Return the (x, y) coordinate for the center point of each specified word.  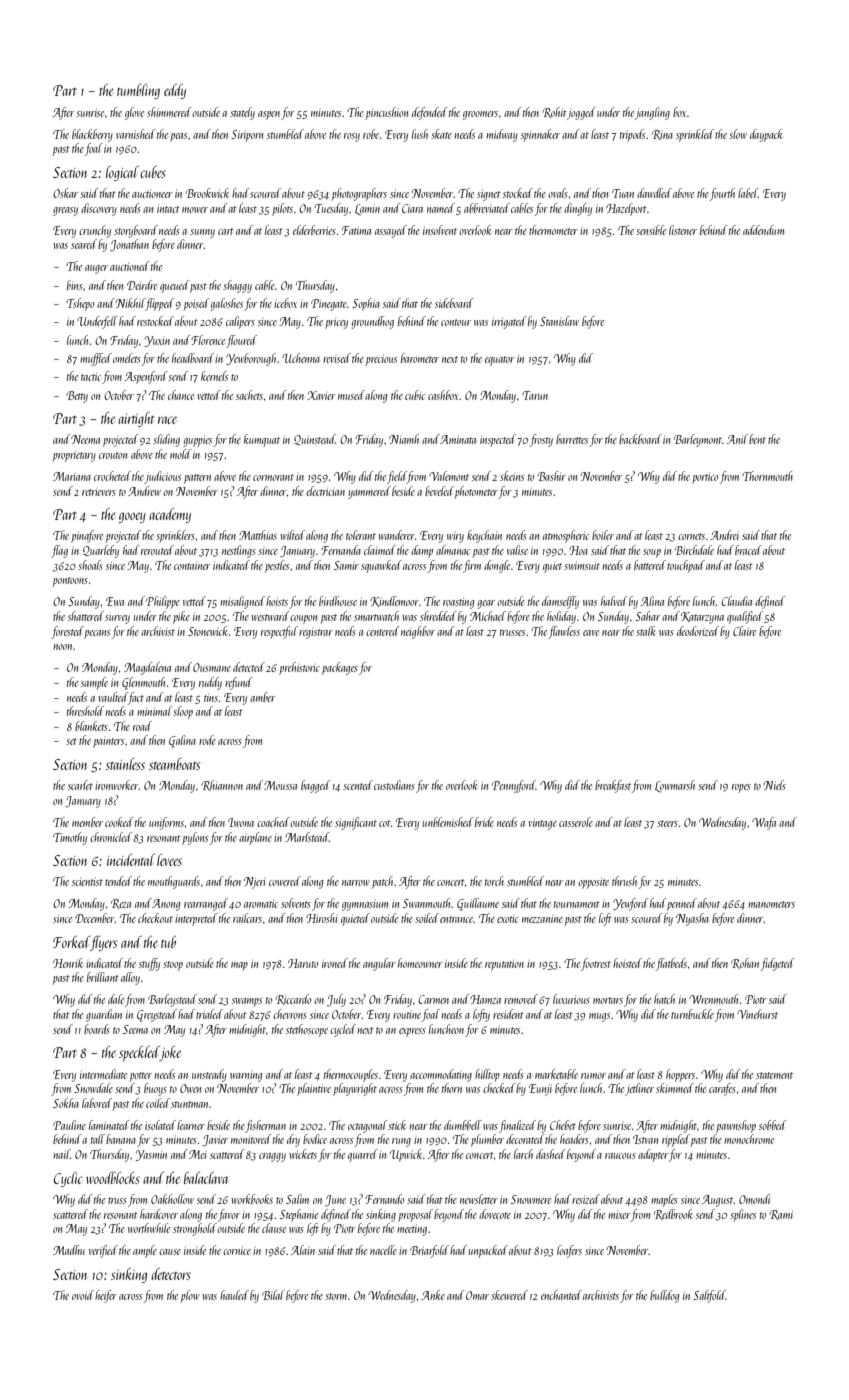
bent (757, 439)
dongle (497, 566)
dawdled (654, 193)
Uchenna (301, 358)
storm (336, 1296)
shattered (86, 616)
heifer (106, 1296)
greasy (65, 211)
